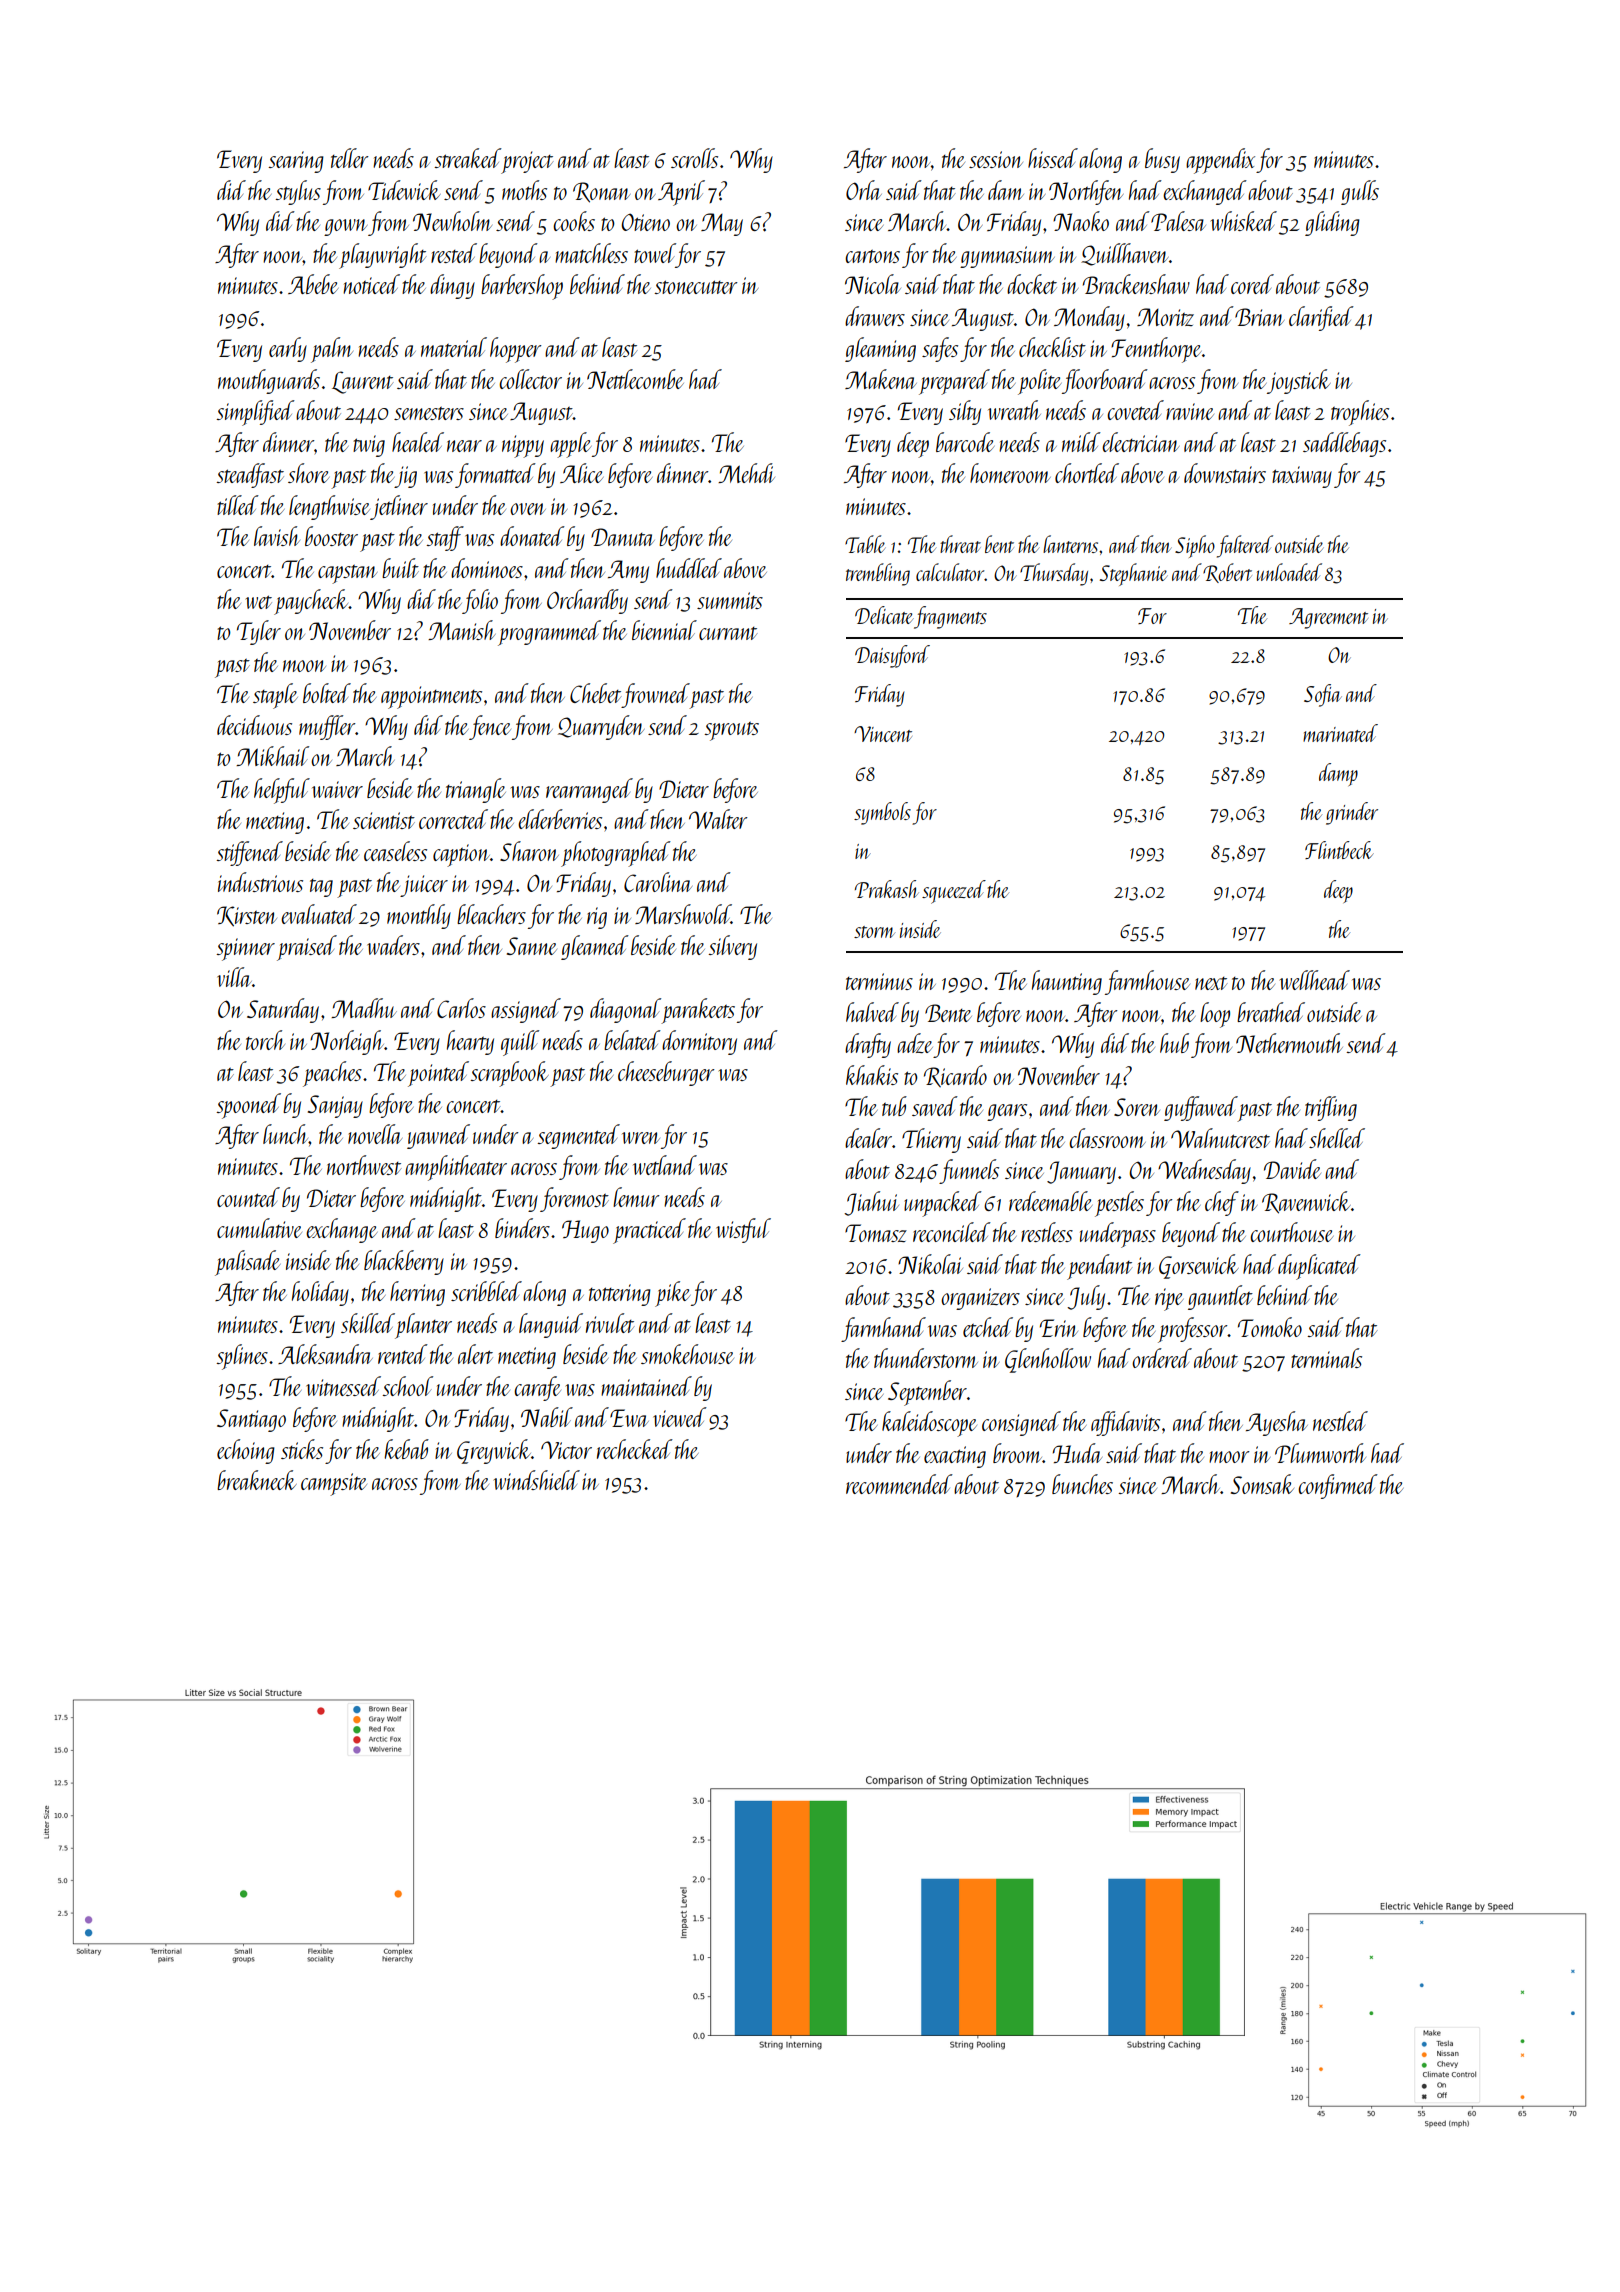  Describe the element at coordinates (452, 221) in the screenshot. I see `Newholm` at that location.
